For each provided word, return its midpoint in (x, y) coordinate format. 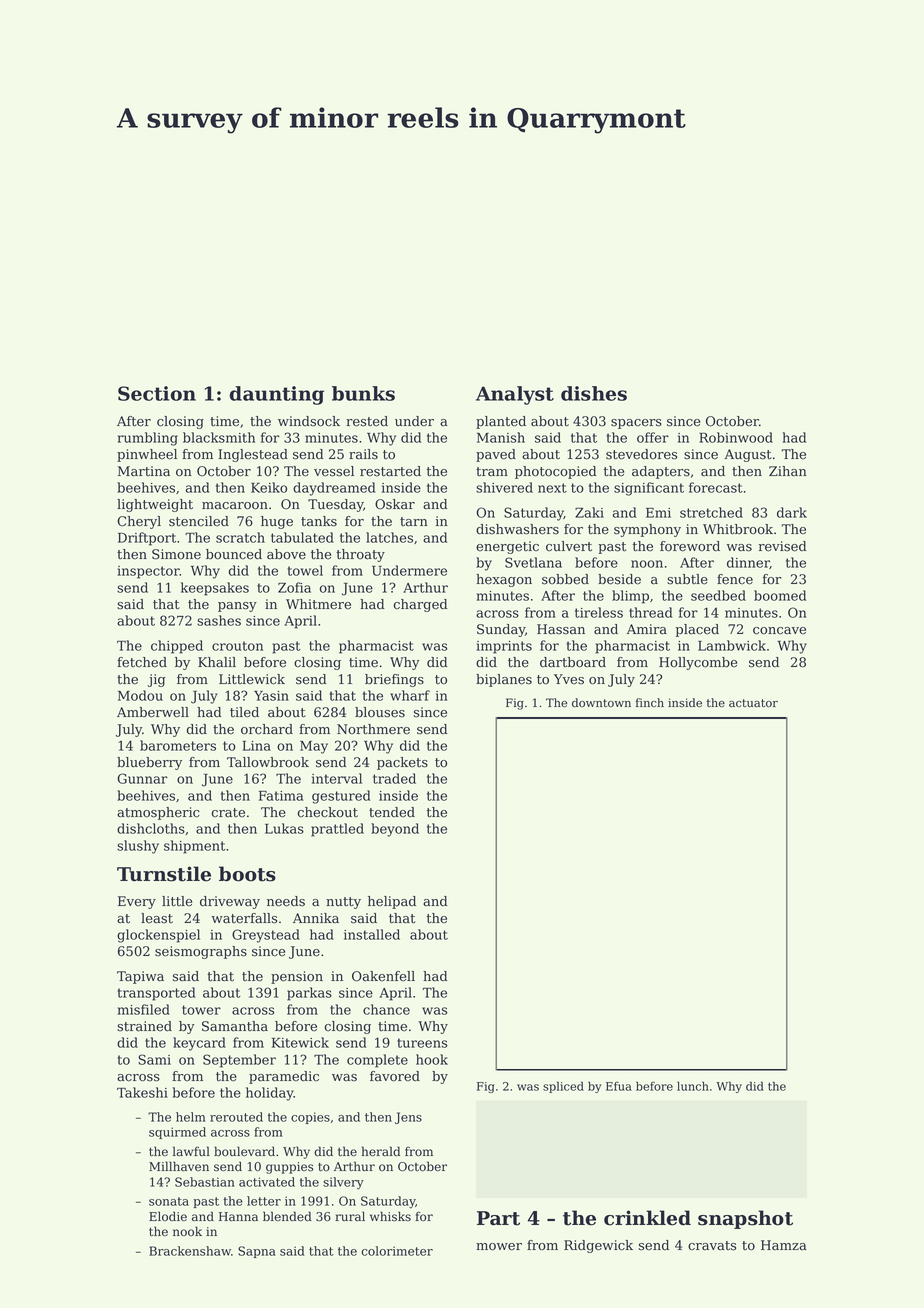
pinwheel (147, 455)
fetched (142, 662)
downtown (601, 703)
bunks (363, 393)
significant (649, 489)
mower (499, 1247)
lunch (693, 1086)
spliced (563, 1087)
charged (420, 605)
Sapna (257, 1252)
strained (144, 1026)
